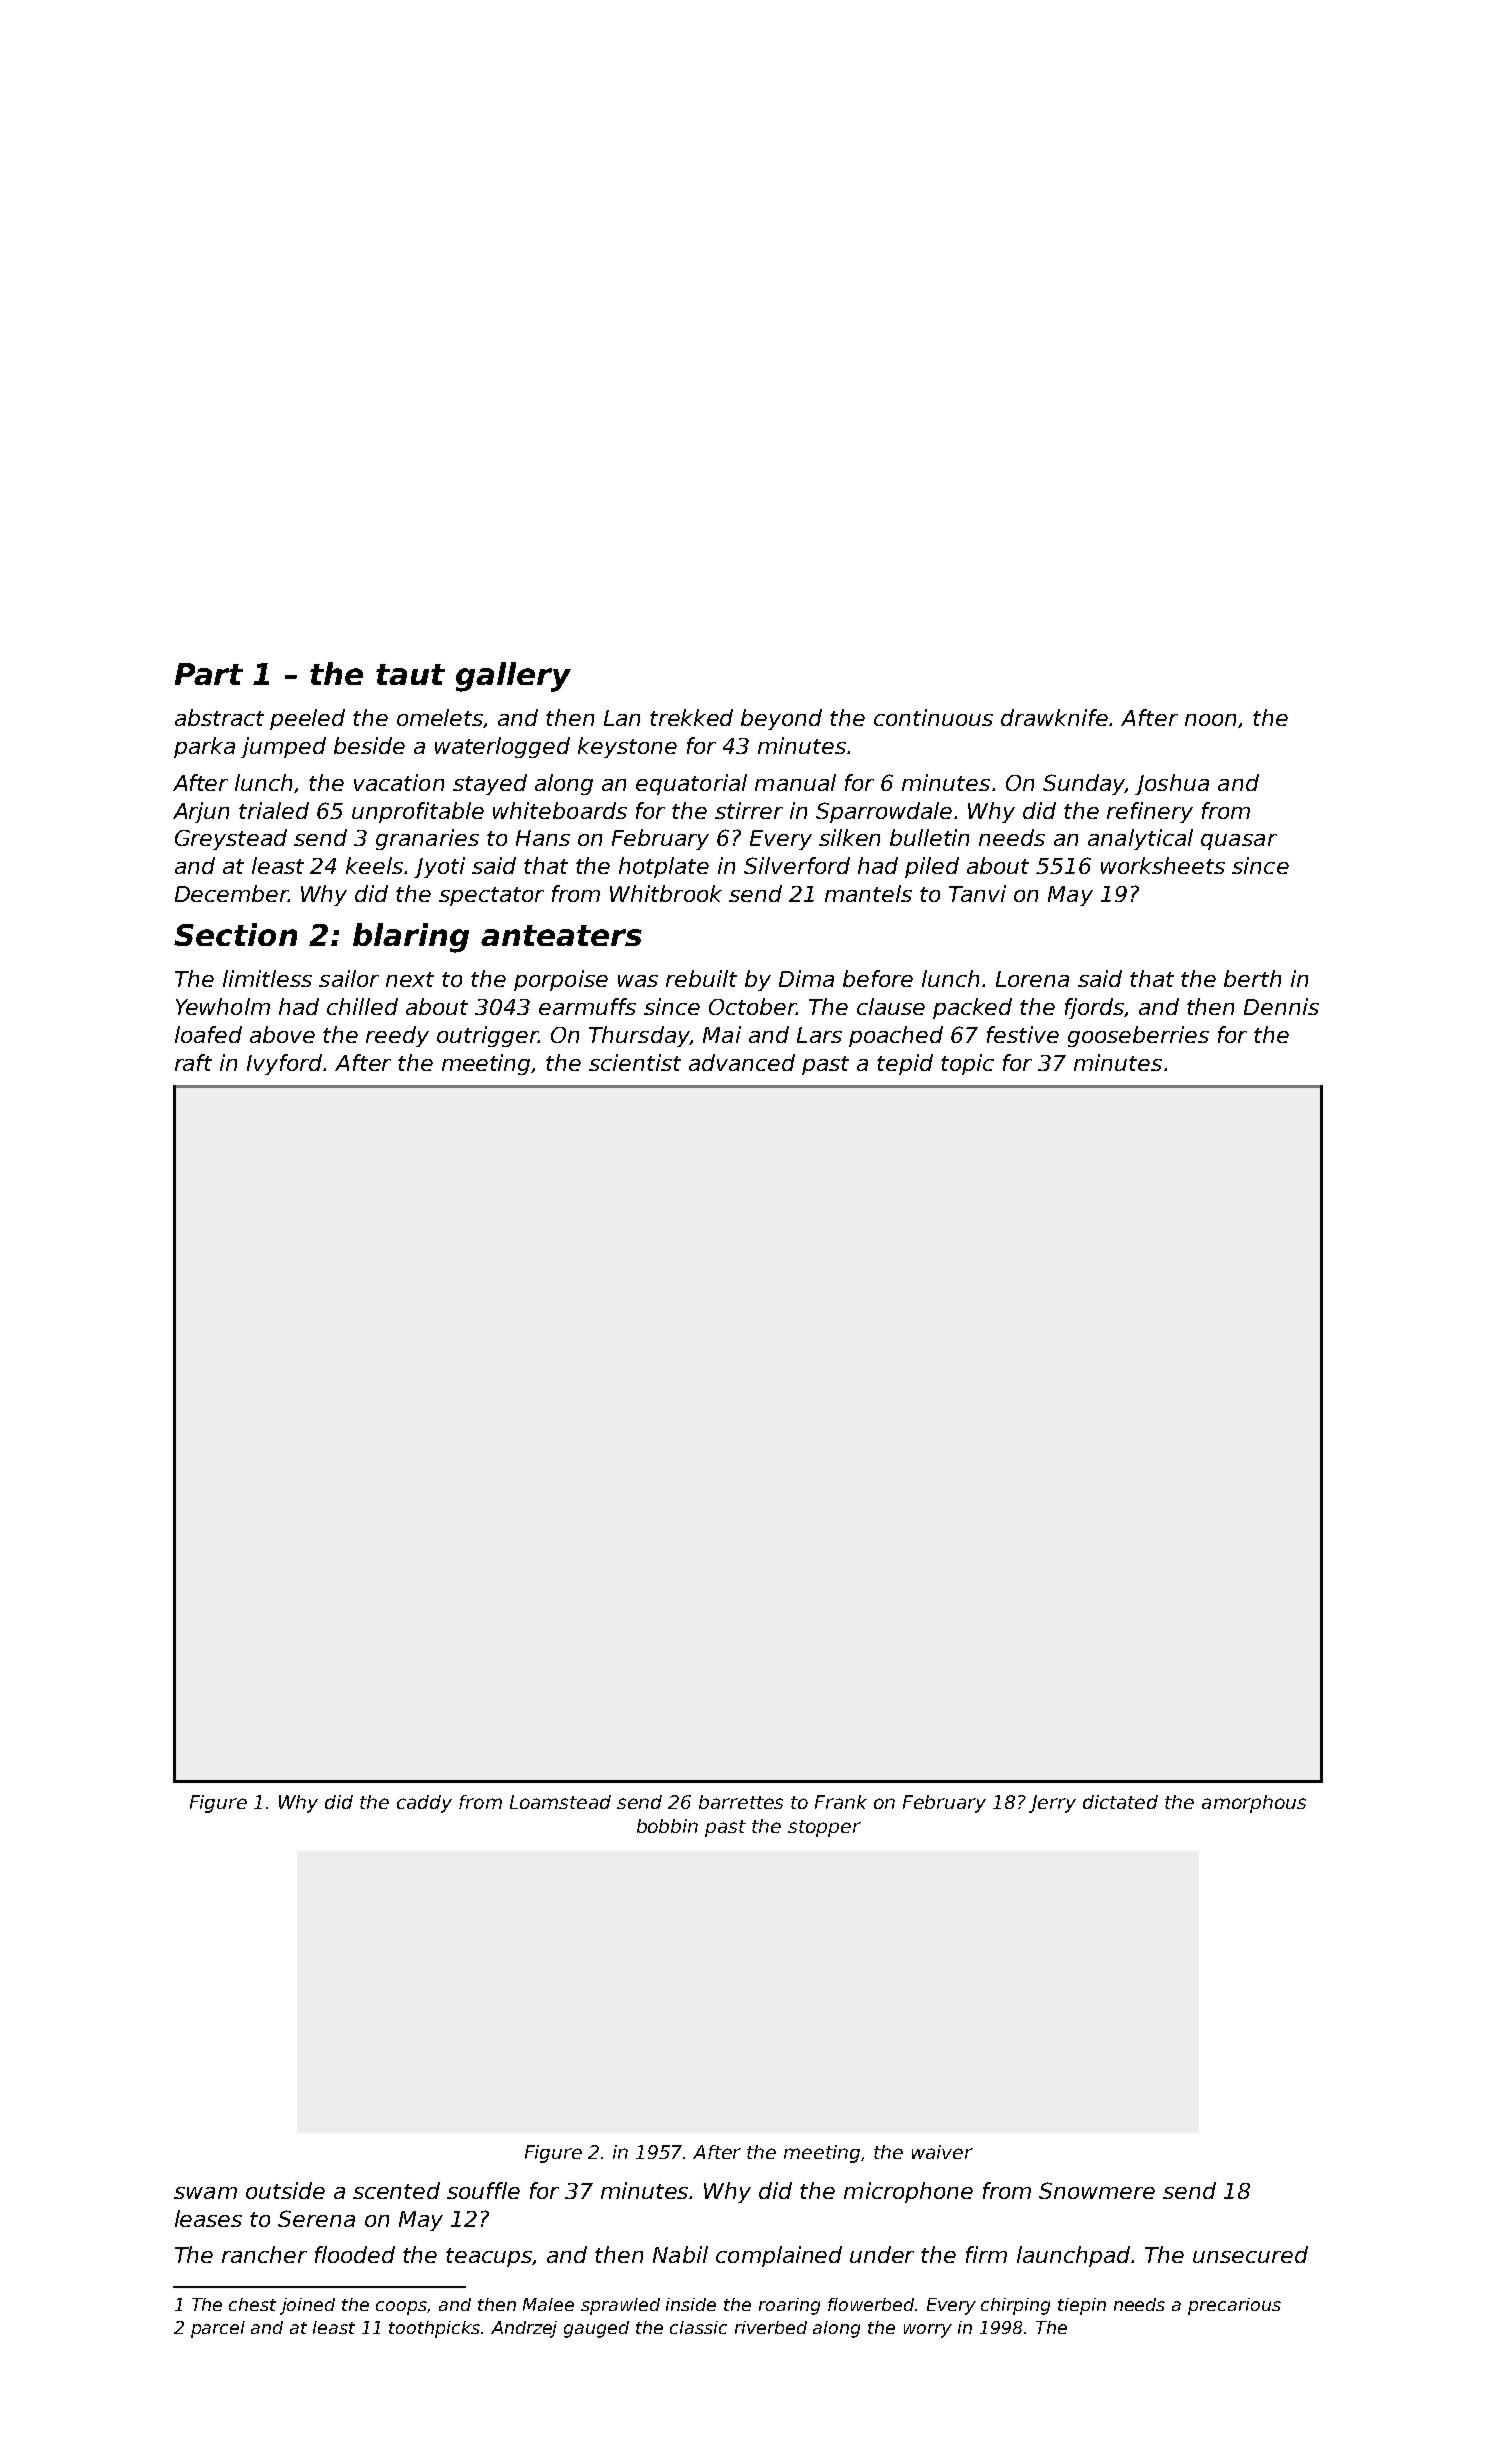 The width and height of the screenshot is (1496, 2464). Describe the element at coordinates (795, 782) in the screenshot. I see `manual` at that location.
